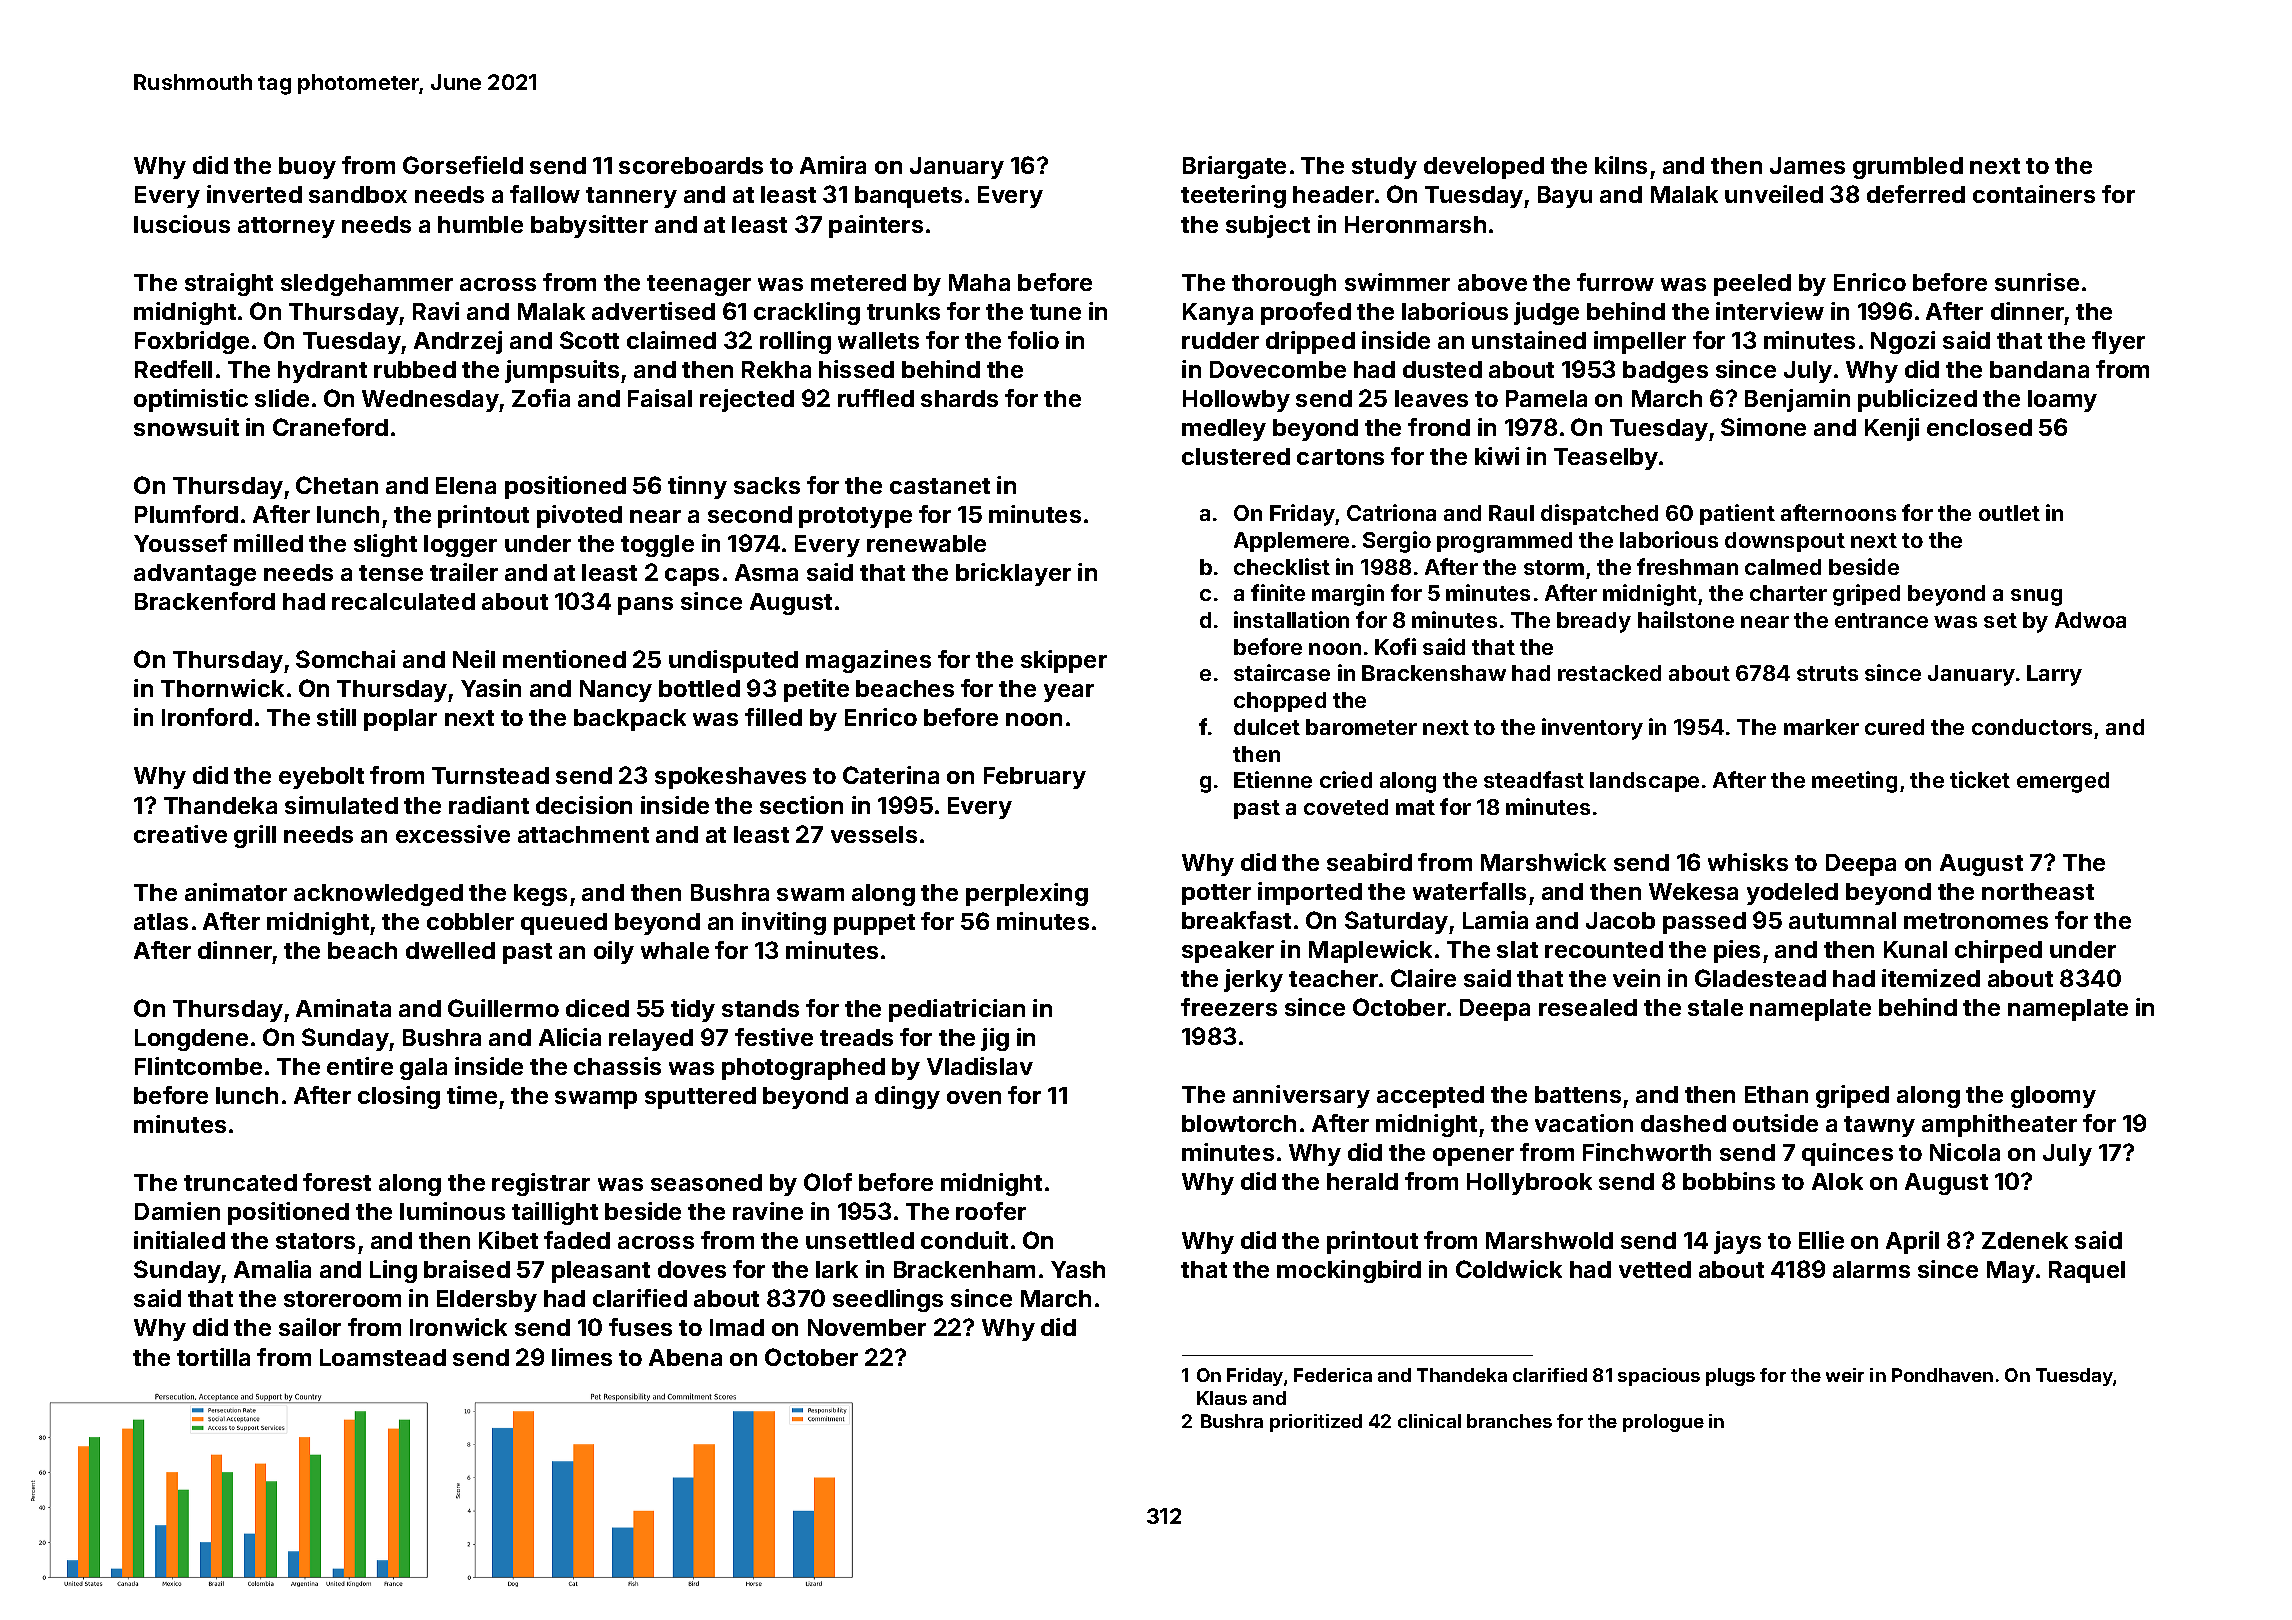 The width and height of the document is (2292, 1620). What do you see at coordinates (1239, 1123) in the document?
I see `blowtorch` at bounding box center [1239, 1123].
